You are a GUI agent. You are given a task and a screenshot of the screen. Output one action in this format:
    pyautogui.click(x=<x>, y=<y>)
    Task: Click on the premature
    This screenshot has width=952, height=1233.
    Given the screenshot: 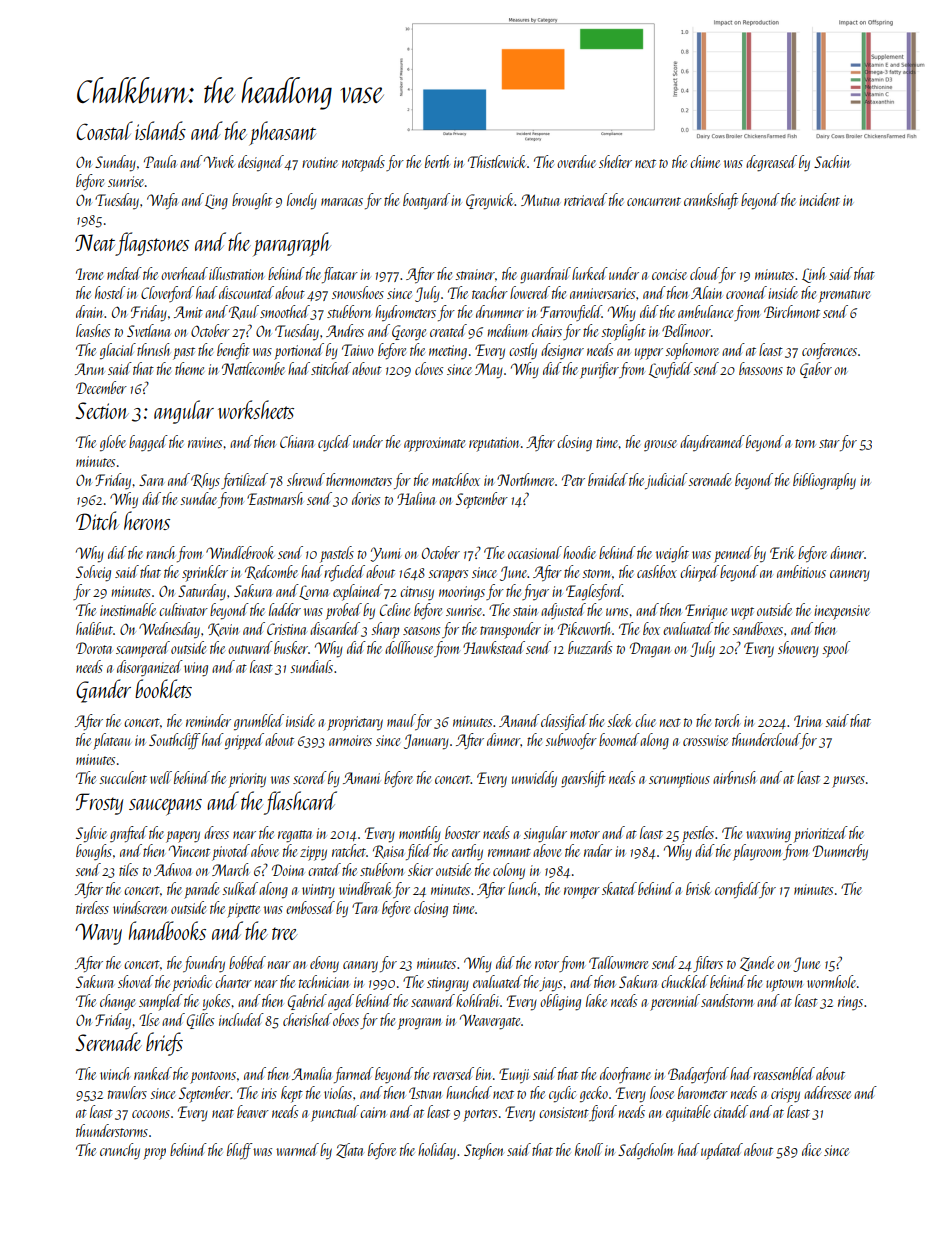 What is the action you would take?
    pyautogui.click(x=844, y=296)
